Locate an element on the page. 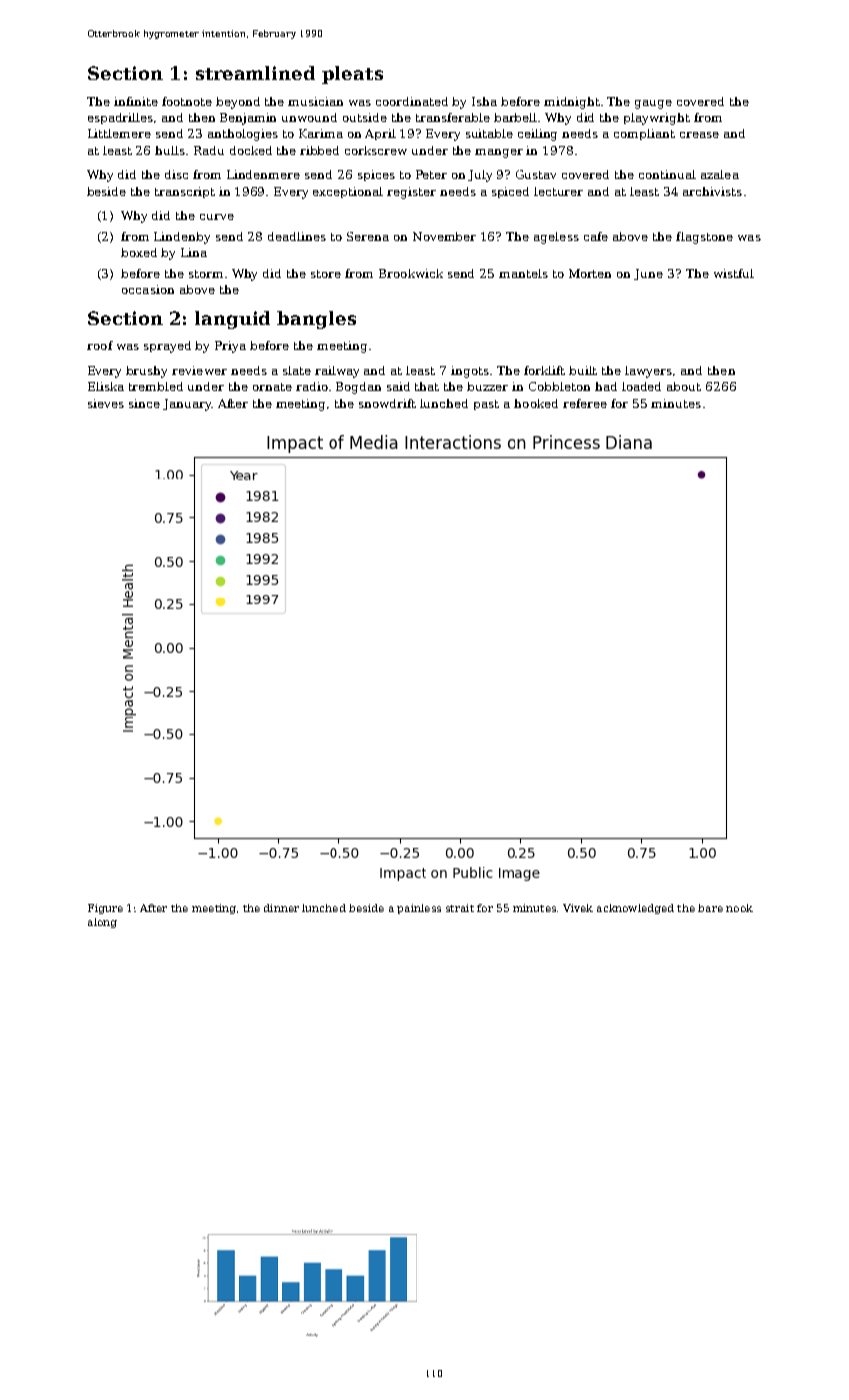 This page has width=849, height=1400. flagstone is located at coordinates (704, 238).
